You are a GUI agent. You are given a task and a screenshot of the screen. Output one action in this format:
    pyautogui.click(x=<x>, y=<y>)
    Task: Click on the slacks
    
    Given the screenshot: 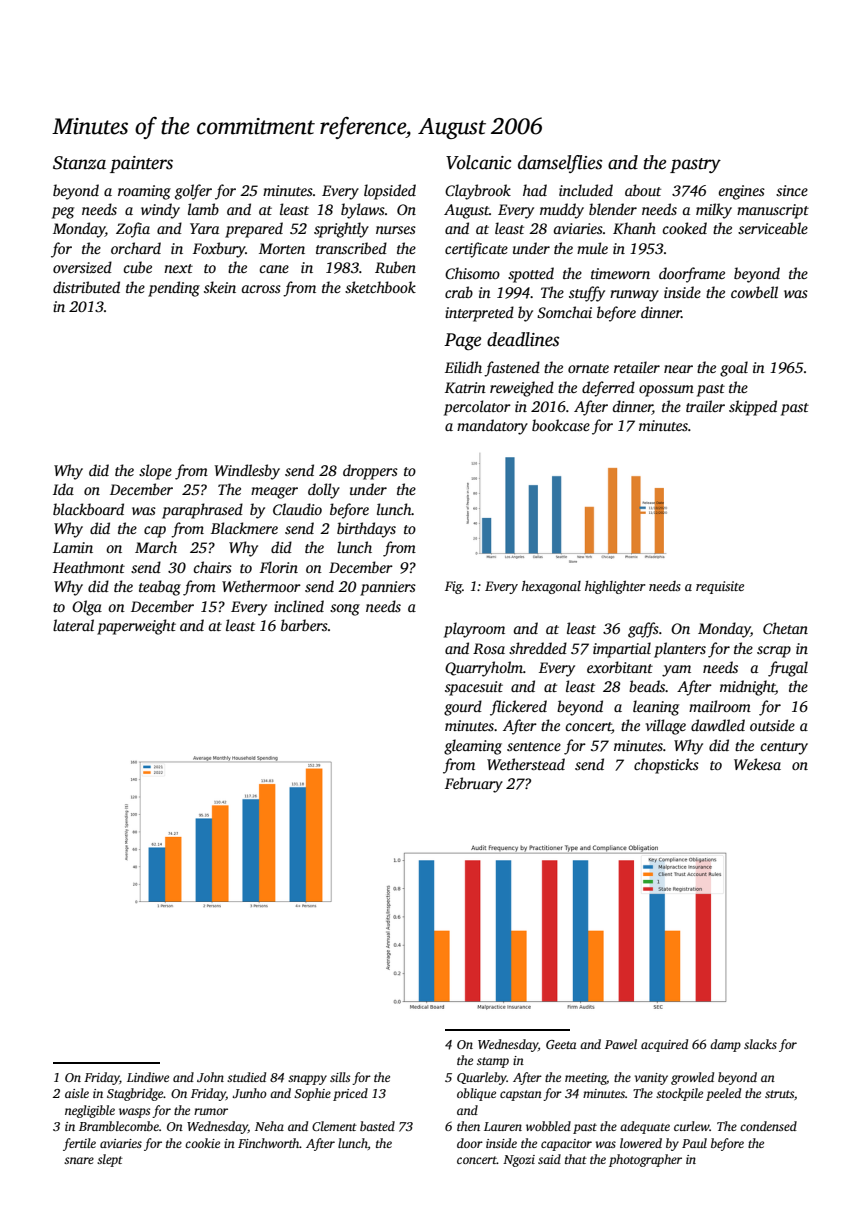 What is the action you would take?
    pyautogui.click(x=760, y=1044)
